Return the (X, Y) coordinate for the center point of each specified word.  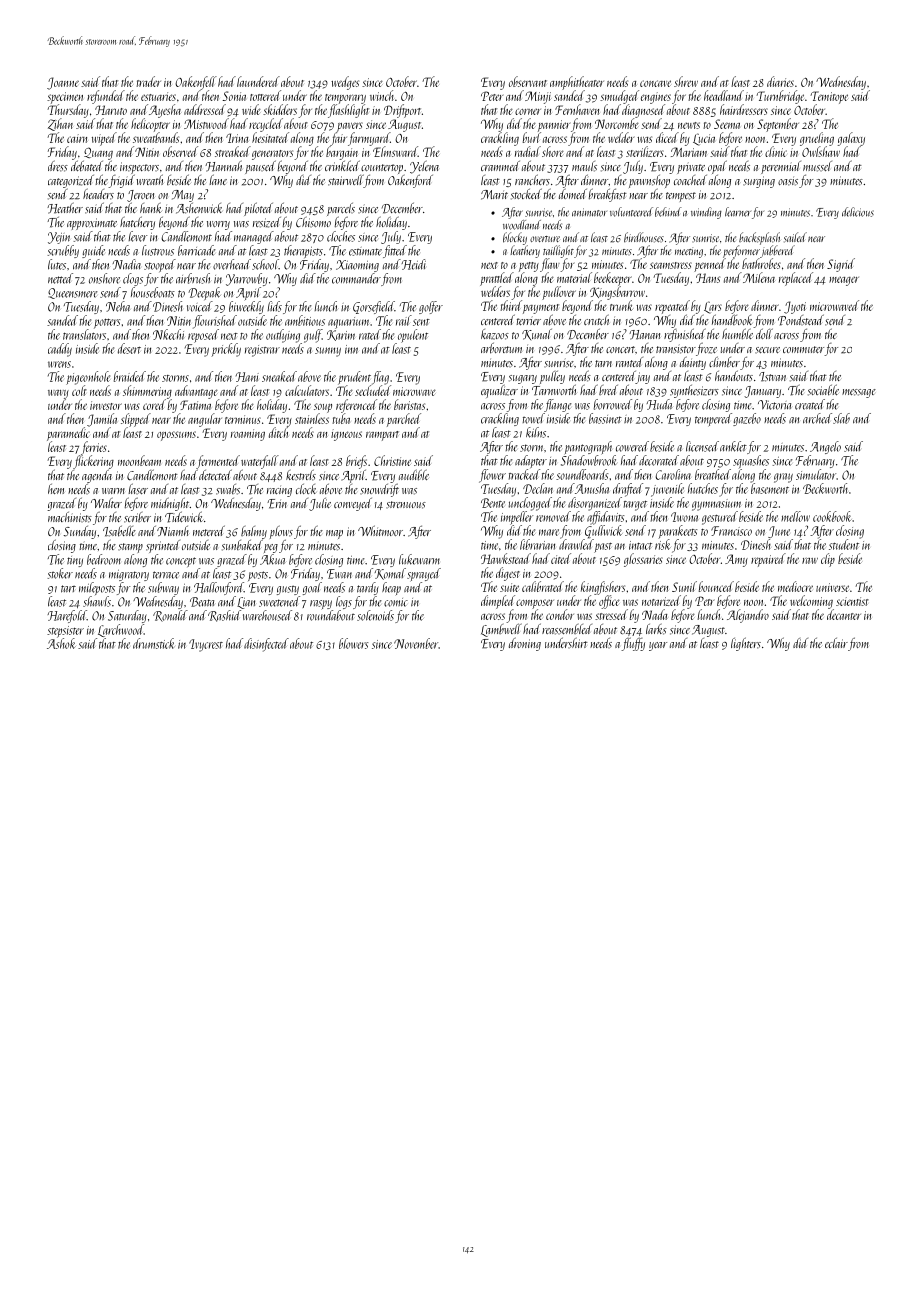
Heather (65, 208)
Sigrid (841, 265)
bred (608, 390)
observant (528, 81)
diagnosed (643, 111)
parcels (341, 210)
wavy (58, 394)
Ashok (61, 643)
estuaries (158, 96)
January (762, 392)
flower (492, 476)
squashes (751, 461)
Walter (106, 502)
